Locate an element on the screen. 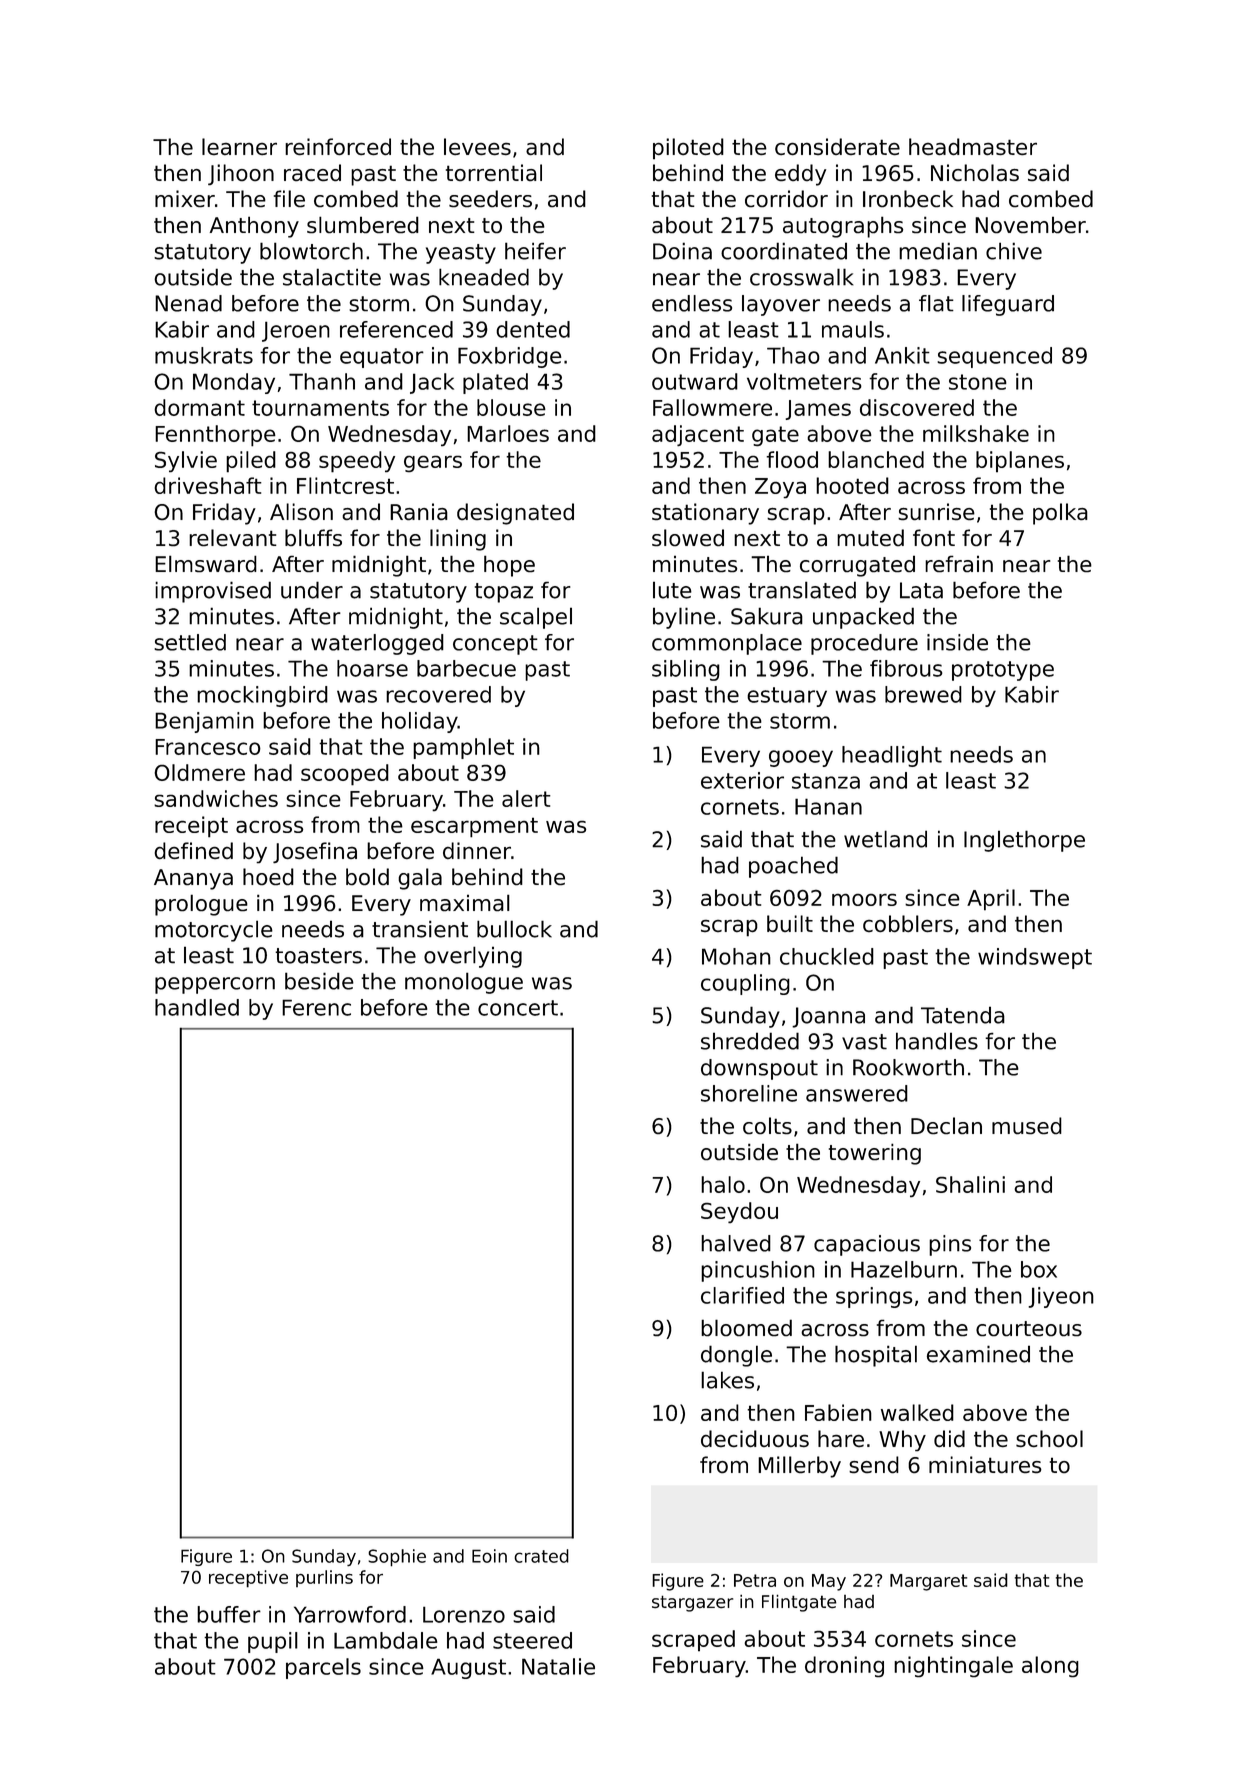 Image resolution: width=1251 pixels, height=1770 pixels. lakes is located at coordinates (727, 1380).
